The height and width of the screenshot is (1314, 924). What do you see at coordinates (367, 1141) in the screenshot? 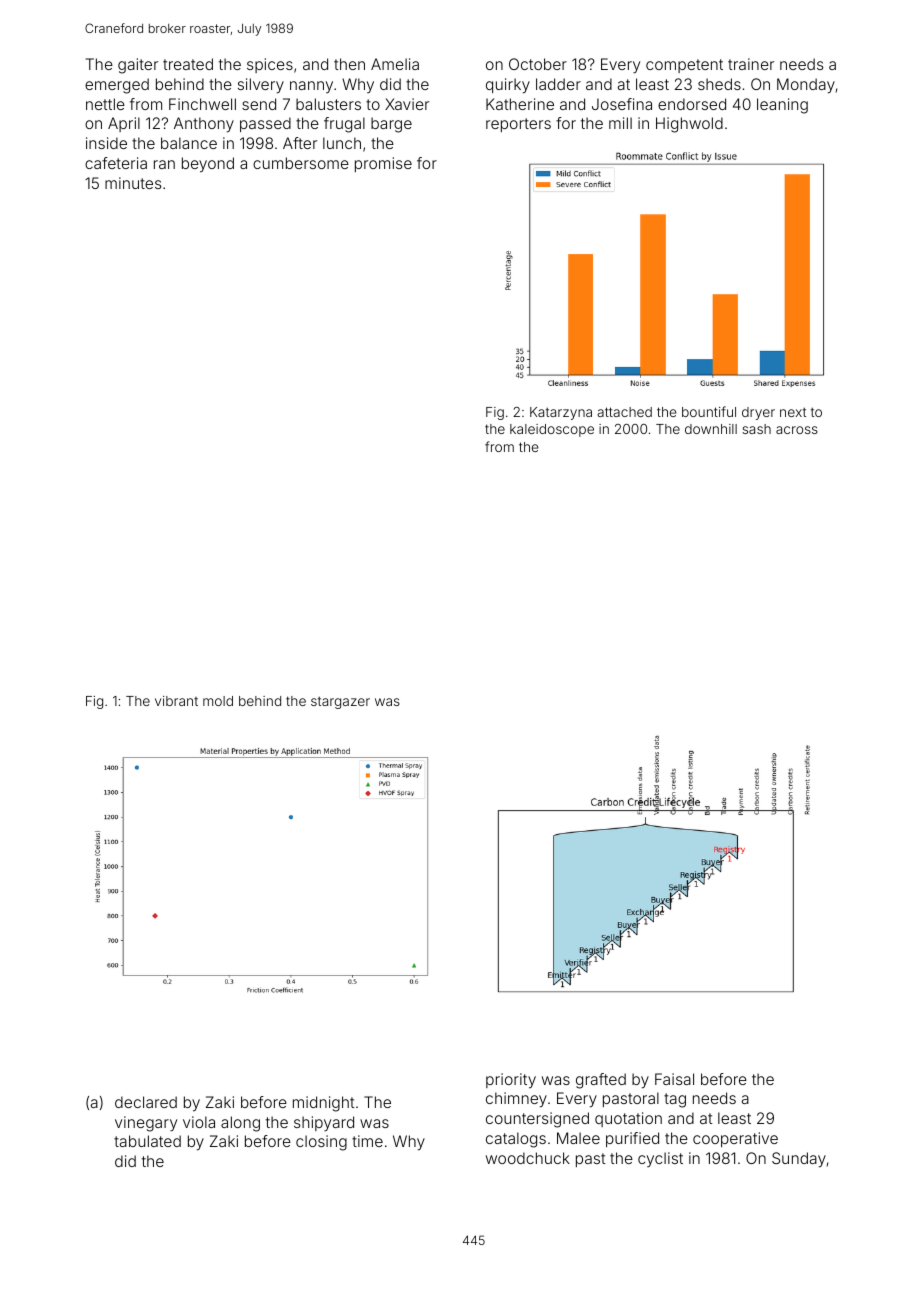
I see `time` at bounding box center [367, 1141].
